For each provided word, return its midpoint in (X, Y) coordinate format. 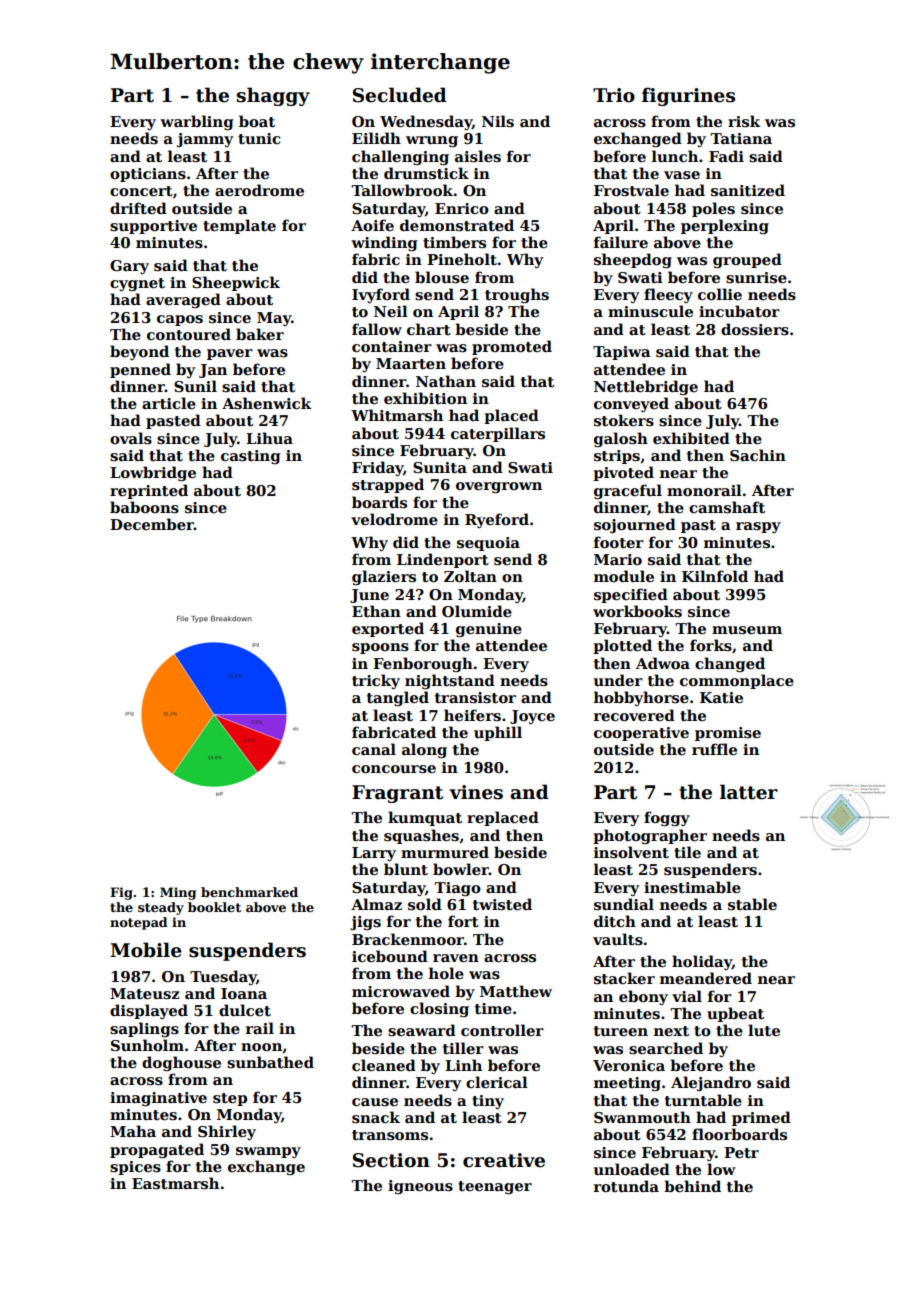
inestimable (692, 887)
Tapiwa (622, 353)
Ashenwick (266, 403)
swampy (268, 1152)
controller (502, 1030)
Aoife (372, 225)
